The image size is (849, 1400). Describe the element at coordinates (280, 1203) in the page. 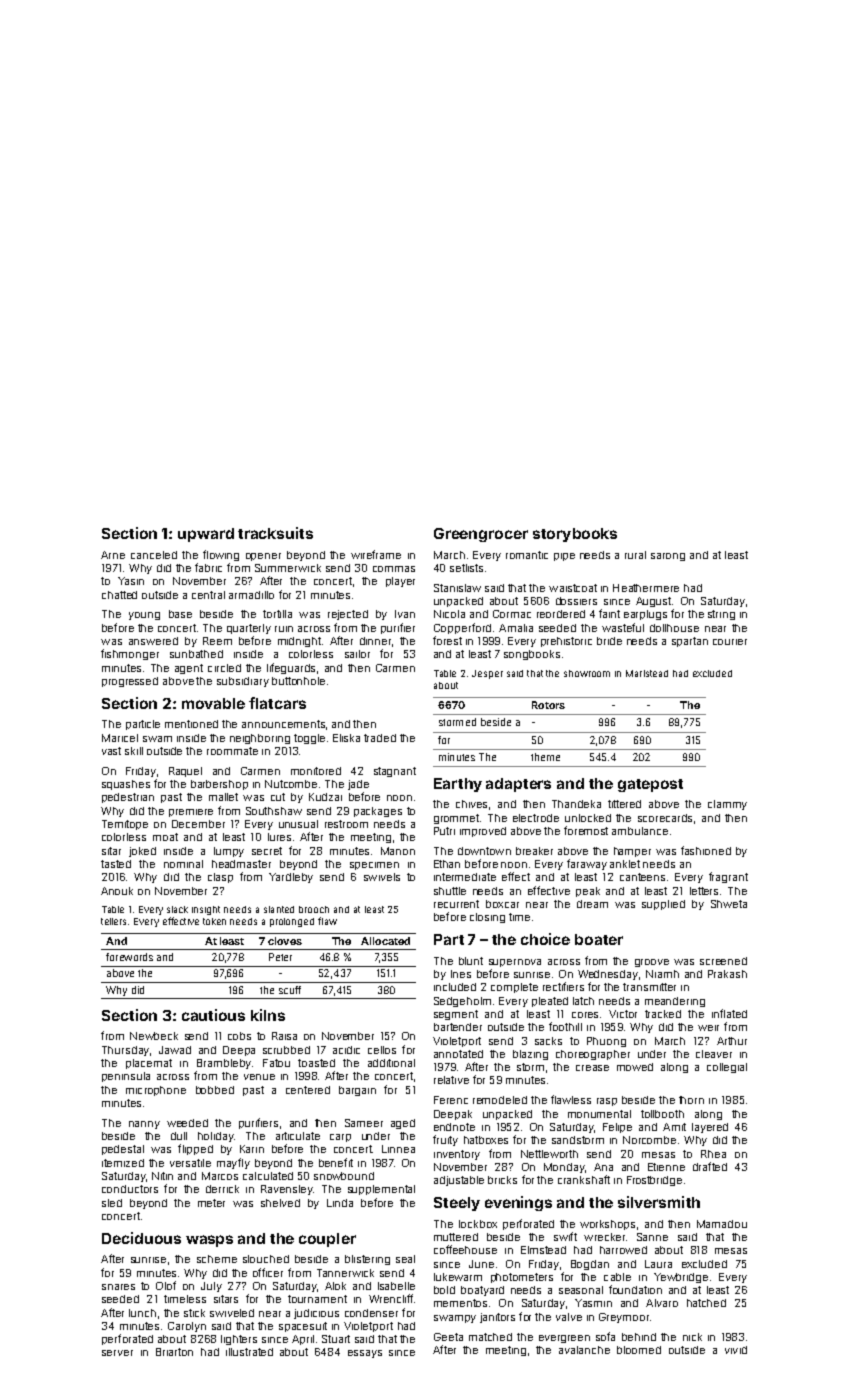

I see `shelved` at that location.
